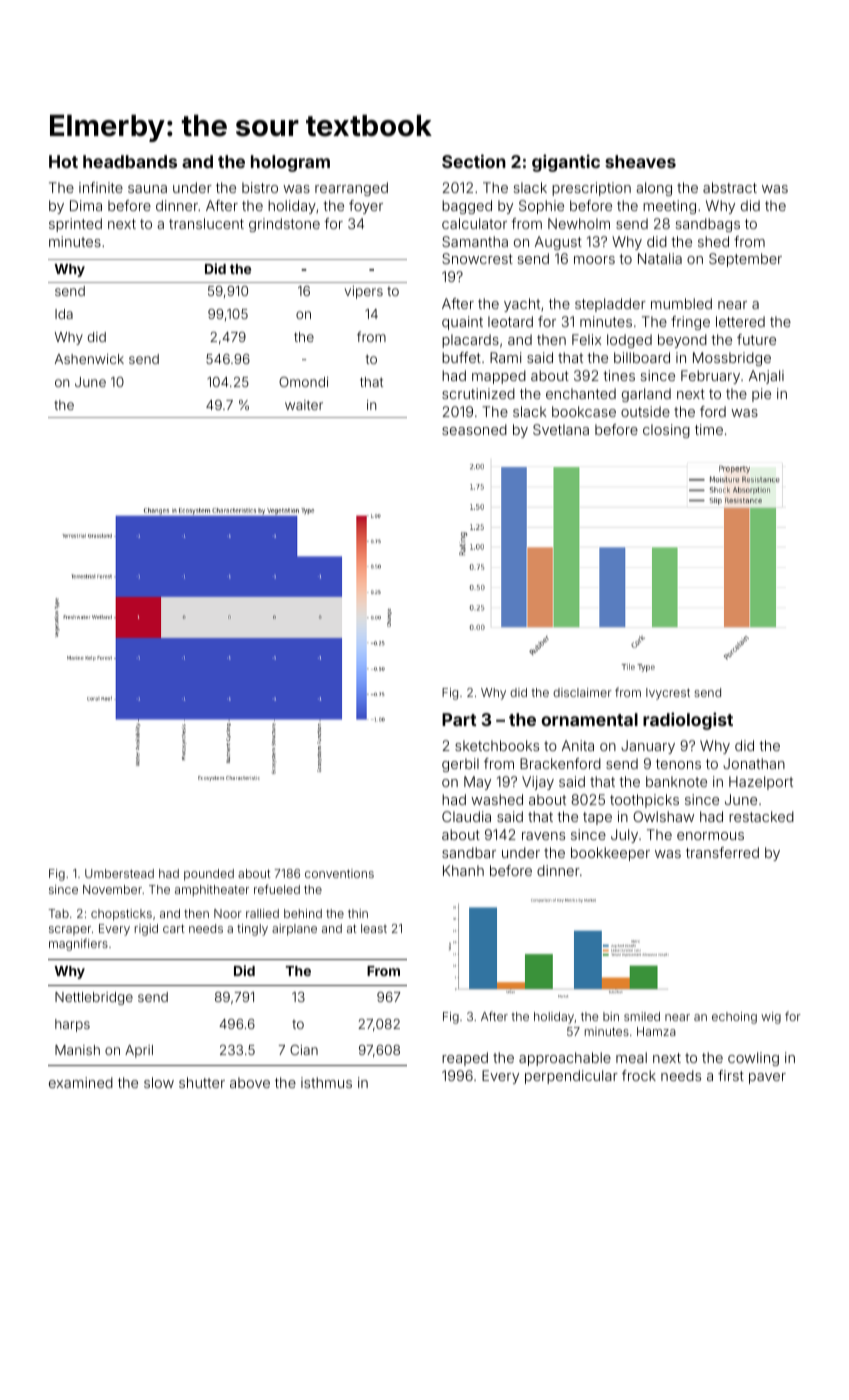 The height and width of the screenshot is (1400, 849). What do you see at coordinates (459, 719) in the screenshot?
I see `Part` at bounding box center [459, 719].
